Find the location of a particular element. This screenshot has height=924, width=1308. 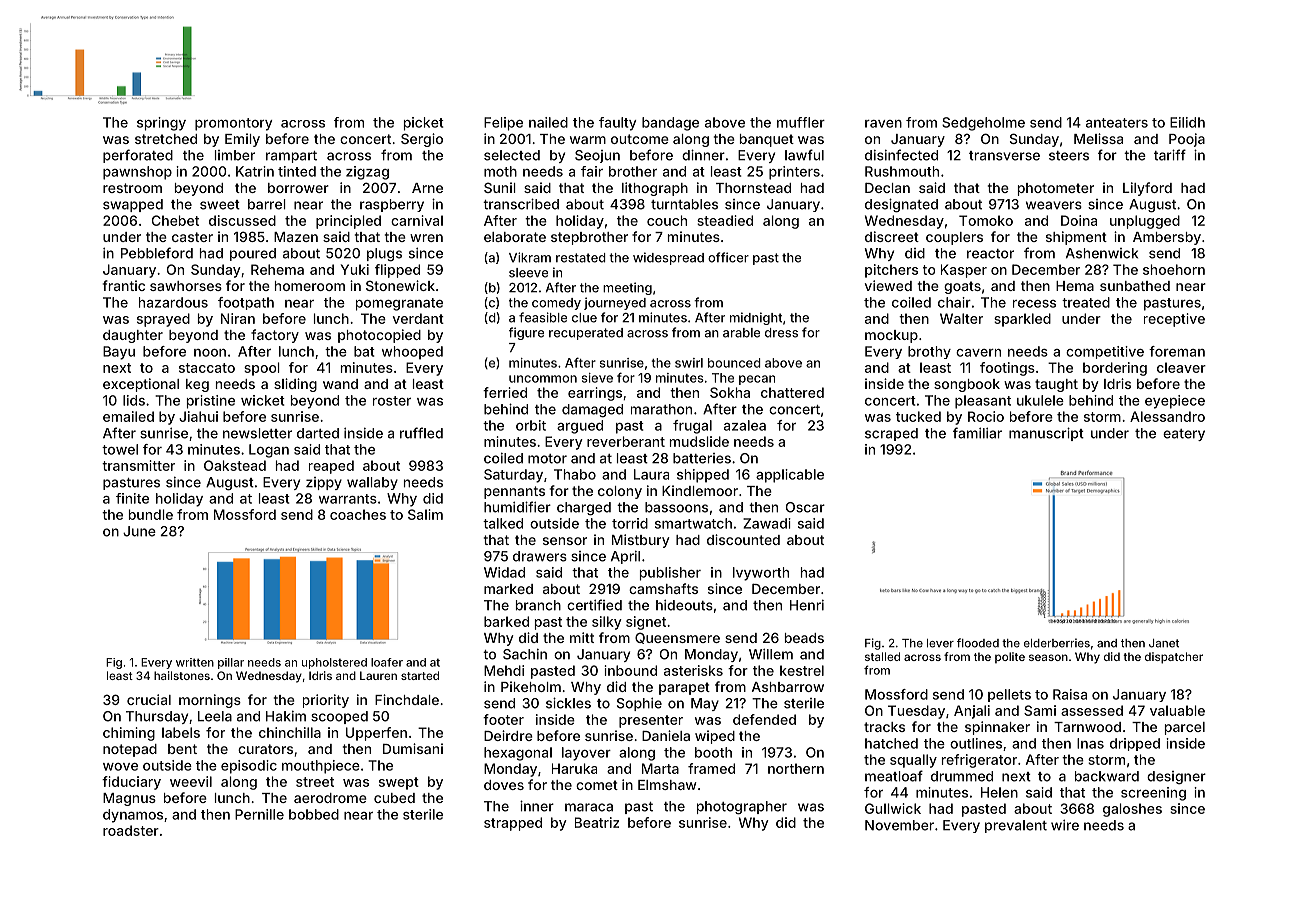

manuscript is located at coordinates (1046, 434).
